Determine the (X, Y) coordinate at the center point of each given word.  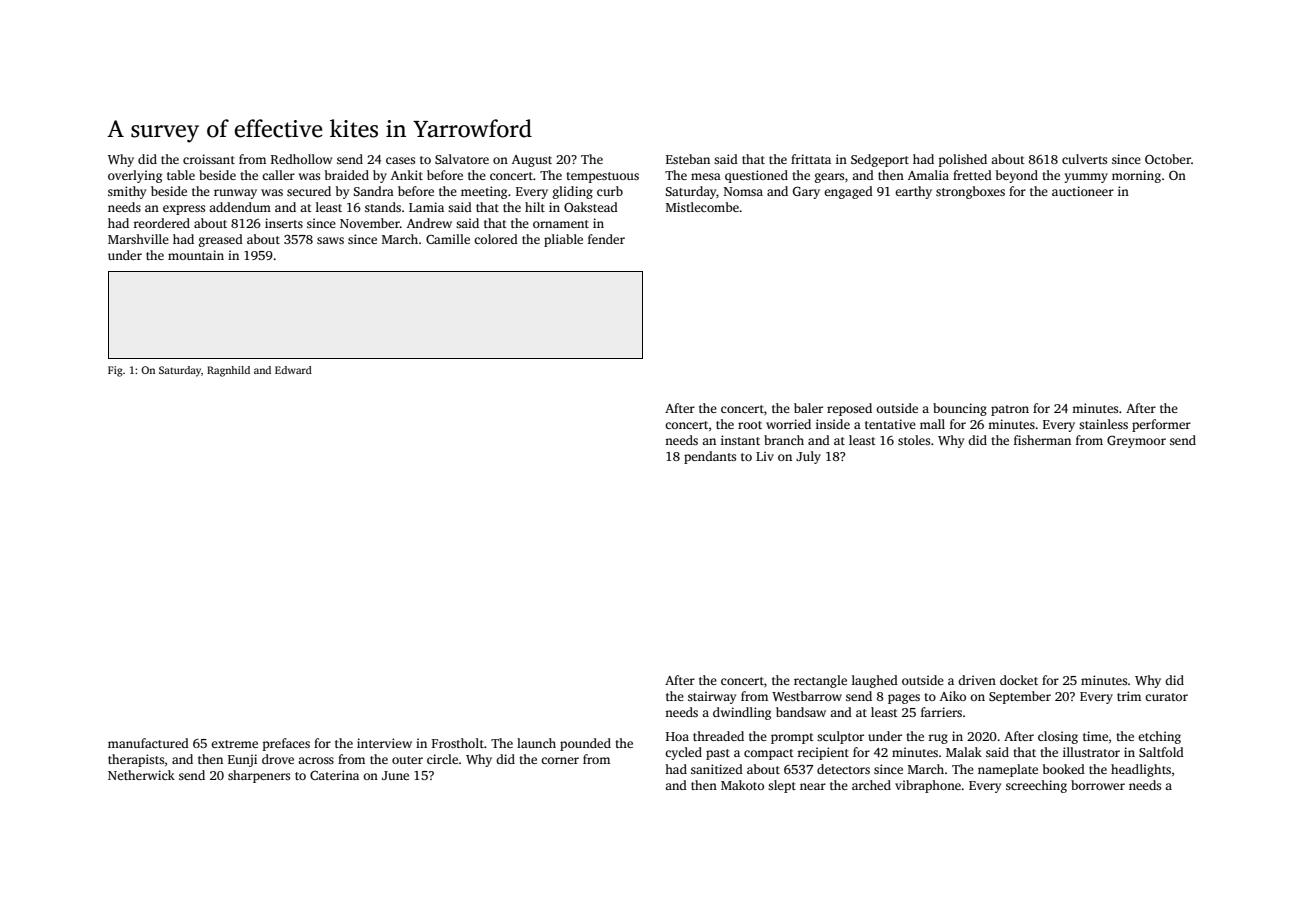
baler (808, 408)
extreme (234, 744)
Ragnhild (228, 371)
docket (1019, 680)
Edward (293, 370)
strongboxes (970, 192)
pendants (710, 457)
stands (383, 207)
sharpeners (259, 776)
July (808, 457)
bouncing (960, 409)
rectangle (820, 681)
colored (496, 239)
